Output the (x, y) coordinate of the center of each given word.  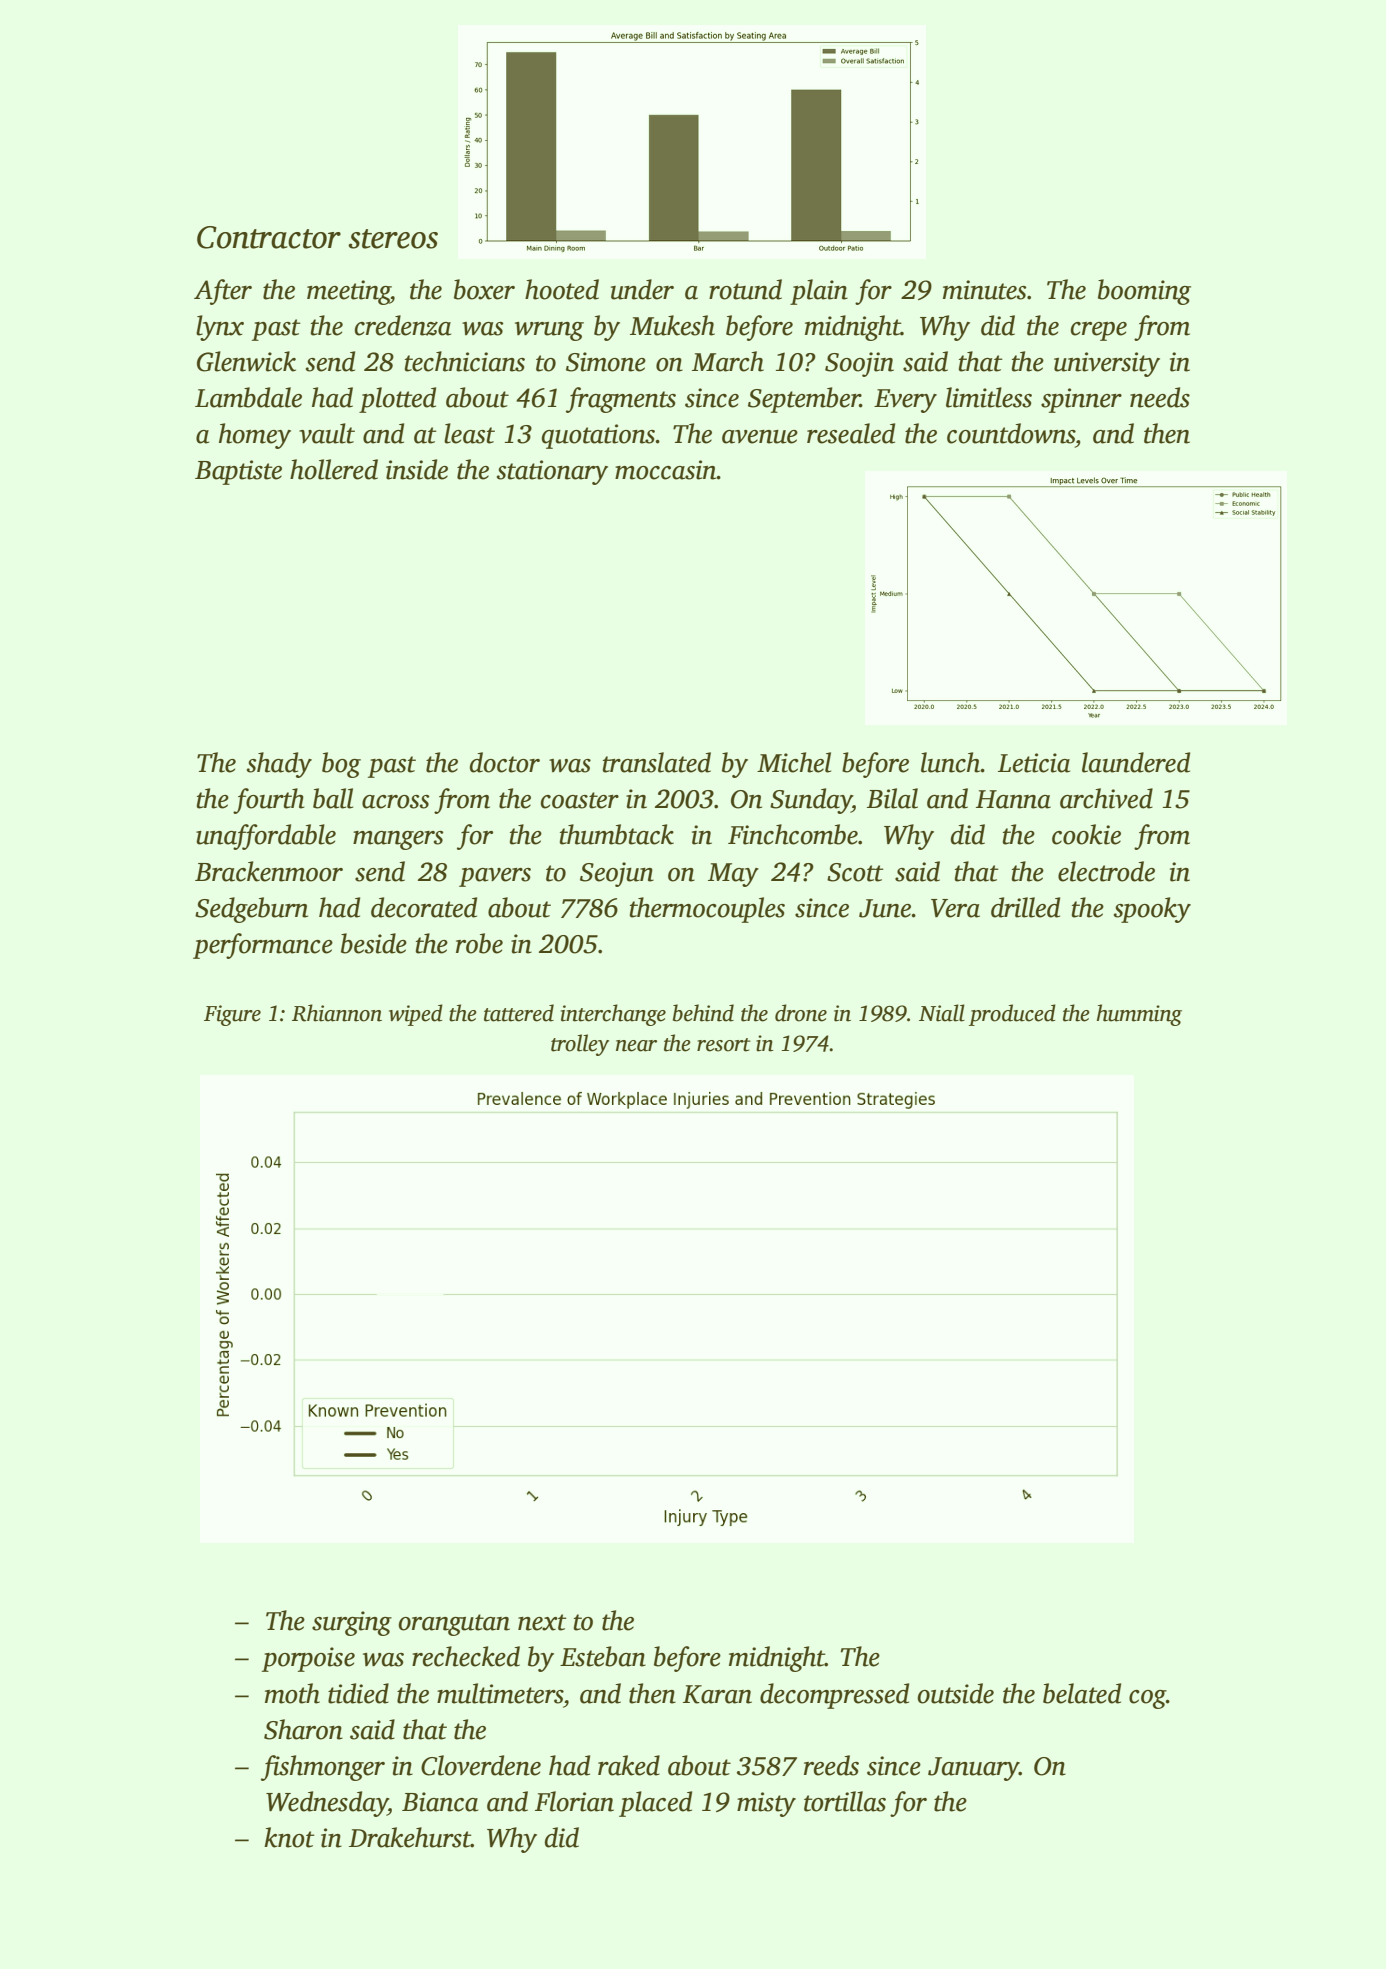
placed (655, 1804)
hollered (334, 469)
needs (1160, 397)
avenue (760, 437)
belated (1082, 1693)
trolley (580, 1045)
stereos (393, 239)
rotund (745, 289)
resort (724, 1045)
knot (289, 1837)
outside (955, 1693)
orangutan (454, 1625)
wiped (416, 1015)
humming (1139, 1015)
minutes (985, 290)
